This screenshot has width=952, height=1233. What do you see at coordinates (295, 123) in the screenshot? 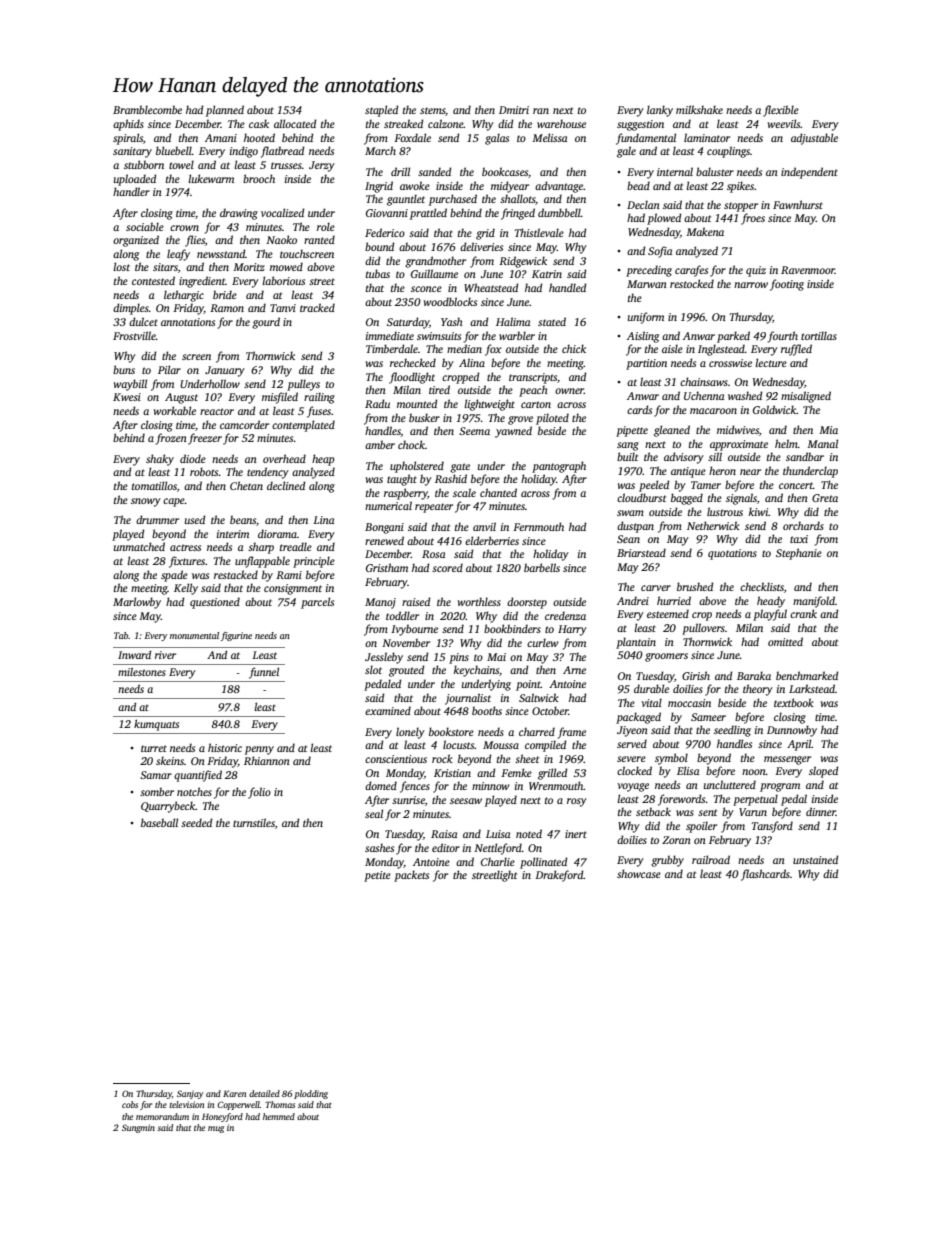
I see `allocated` at bounding box center [295, 123].
